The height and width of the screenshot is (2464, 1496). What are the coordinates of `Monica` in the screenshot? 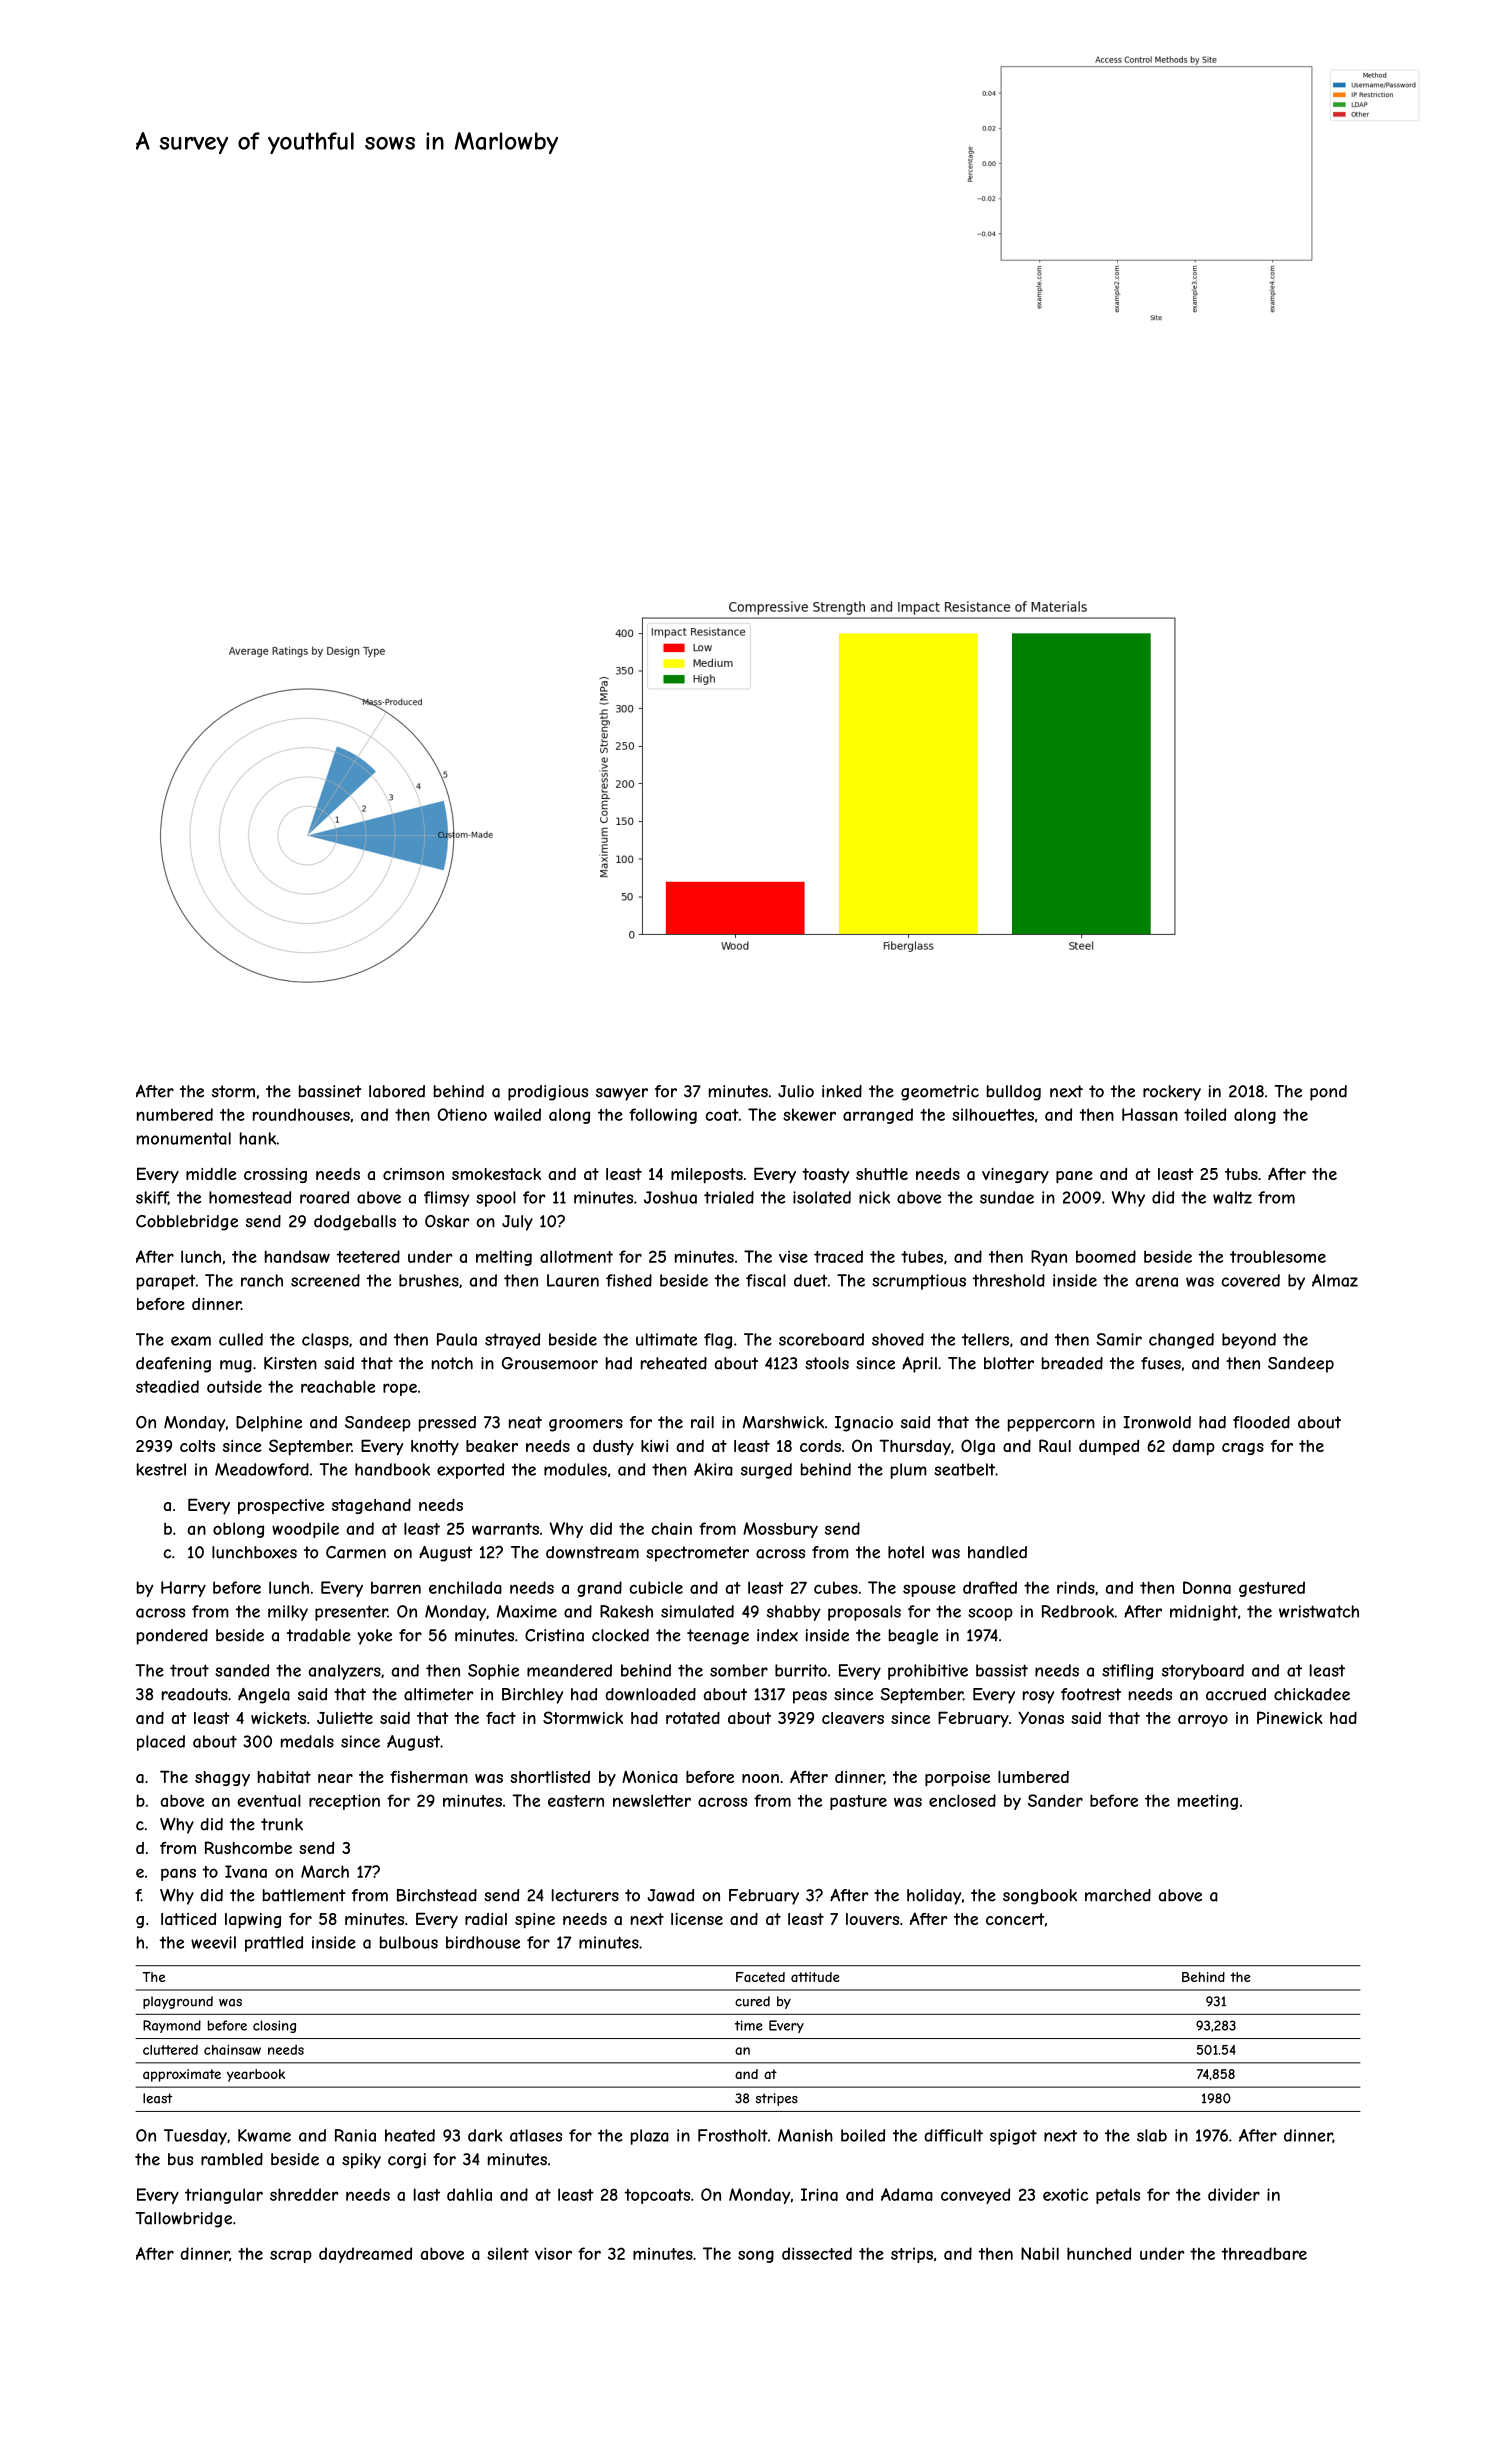 It's located at (650, 1776).
